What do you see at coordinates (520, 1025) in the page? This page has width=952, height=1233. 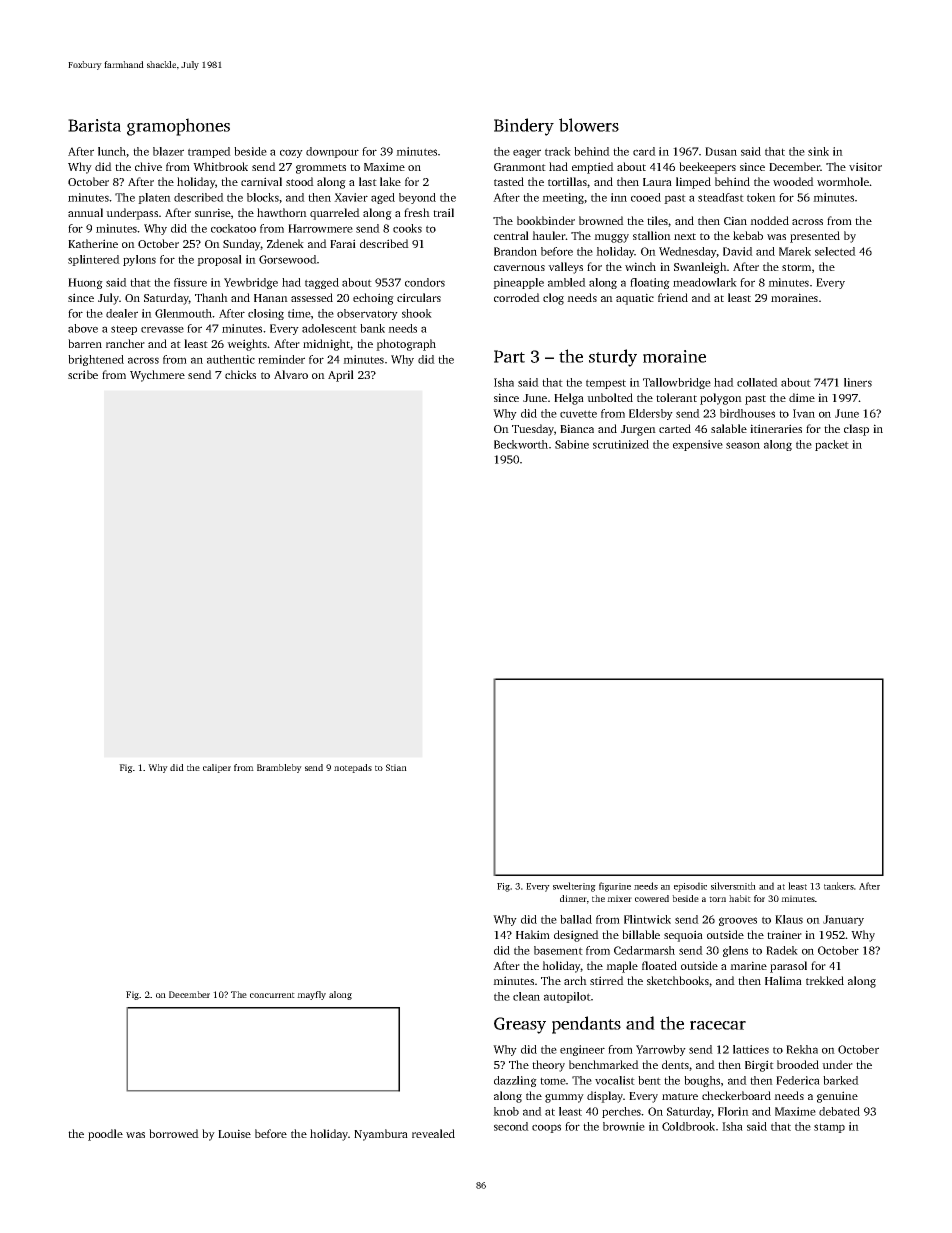 I see `Greasy` at bounding box center [520, 1025].
